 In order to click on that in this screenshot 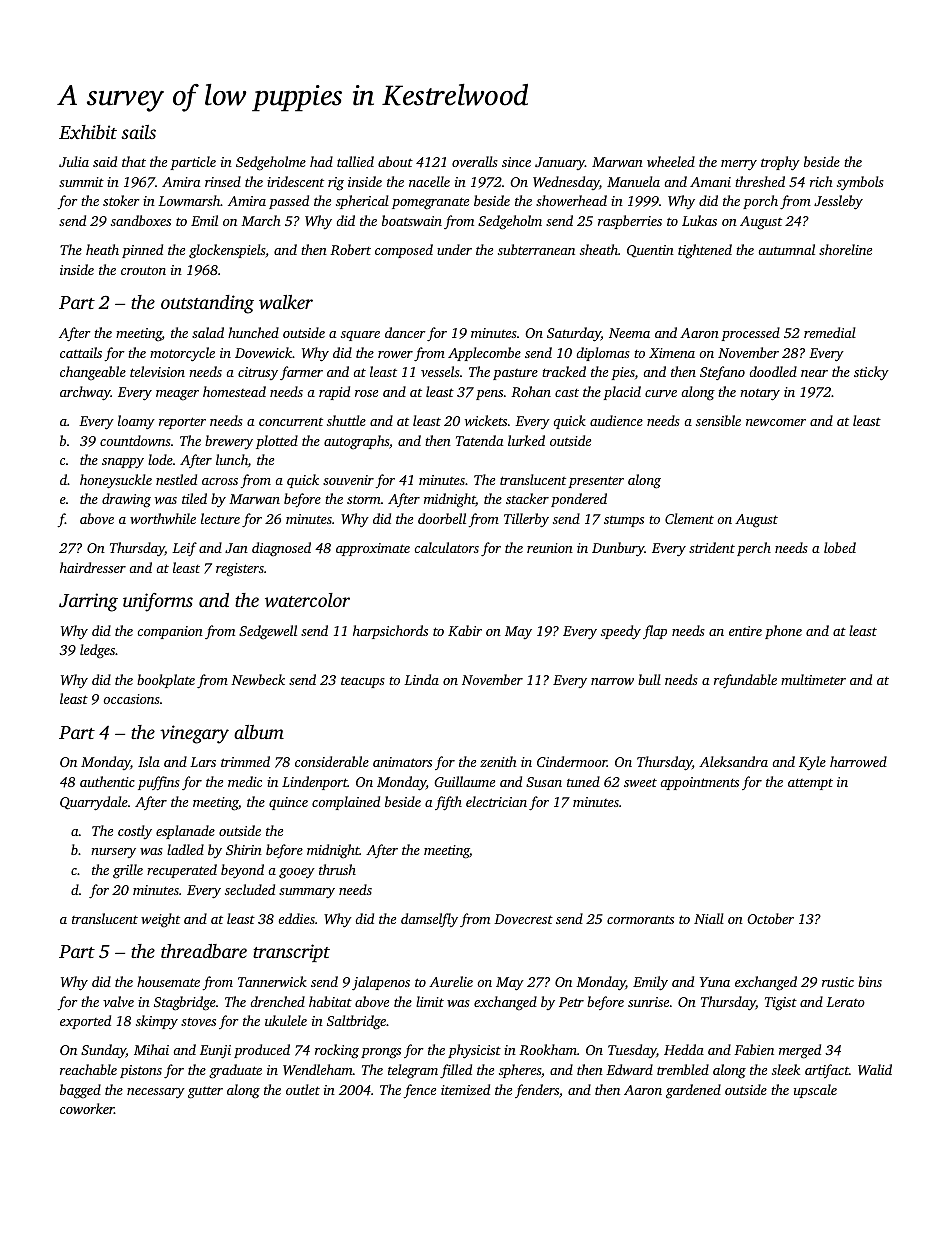, I will do `click(134, 161)`.
